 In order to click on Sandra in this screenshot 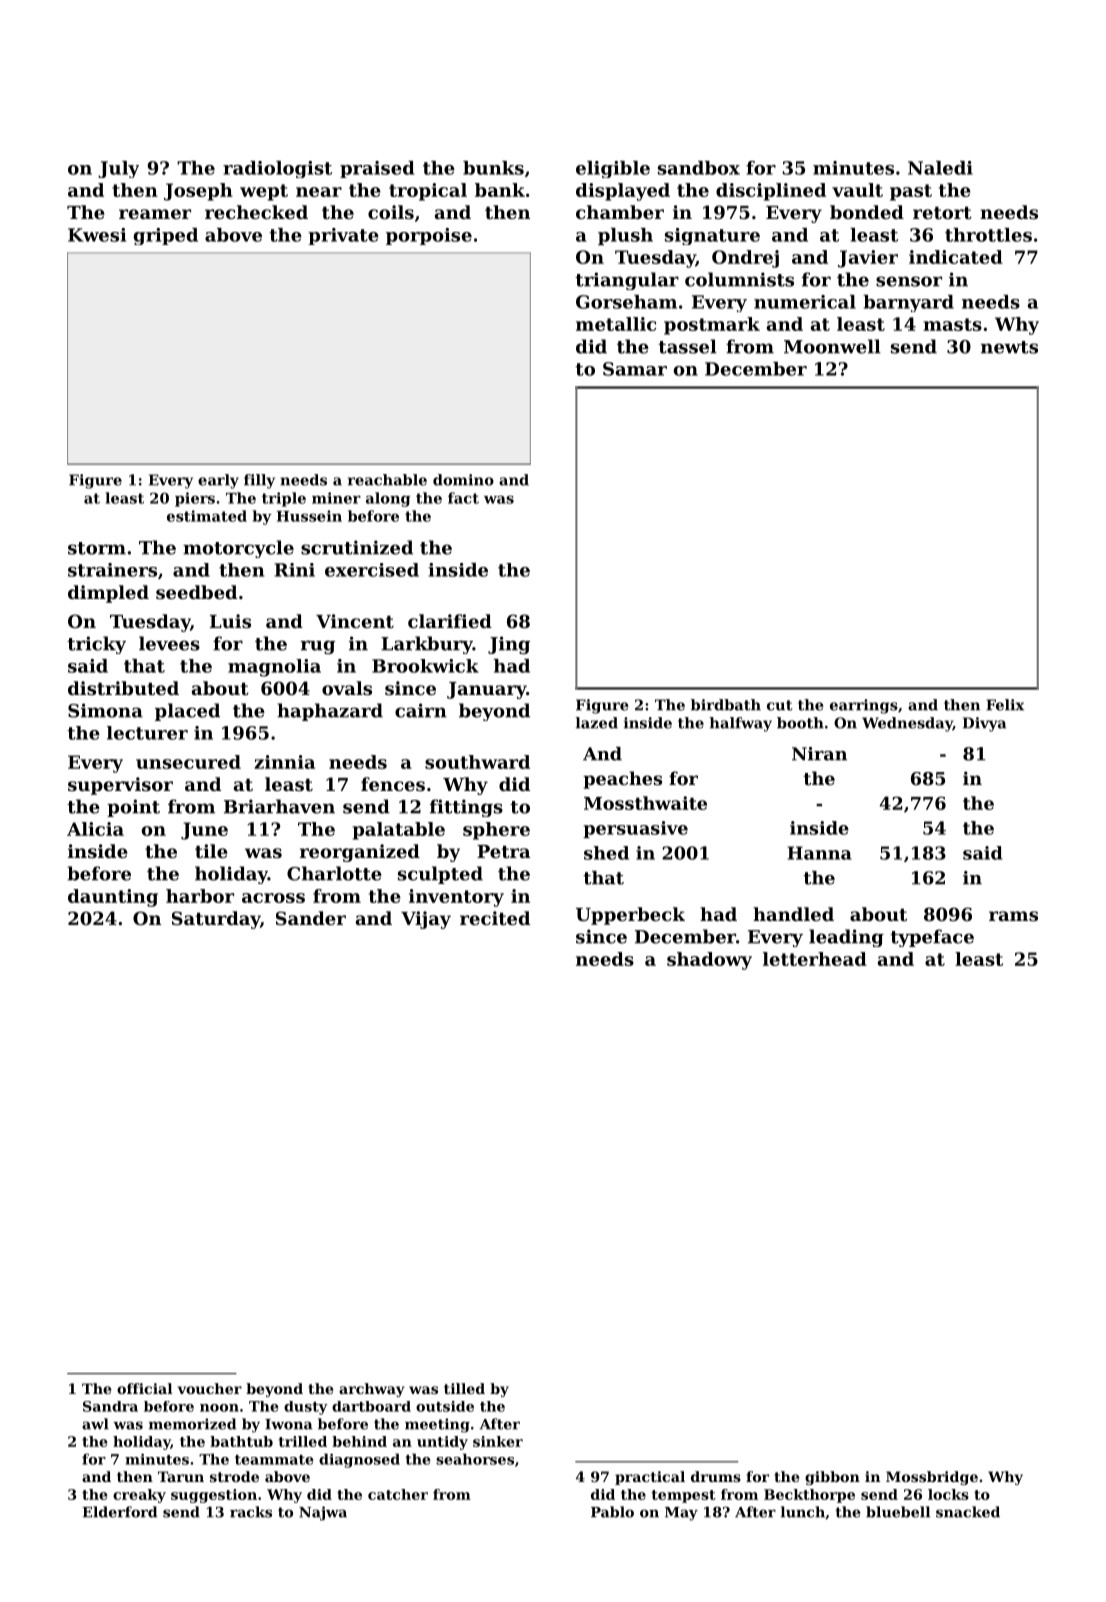, I will do `click(110, 1406)`.
